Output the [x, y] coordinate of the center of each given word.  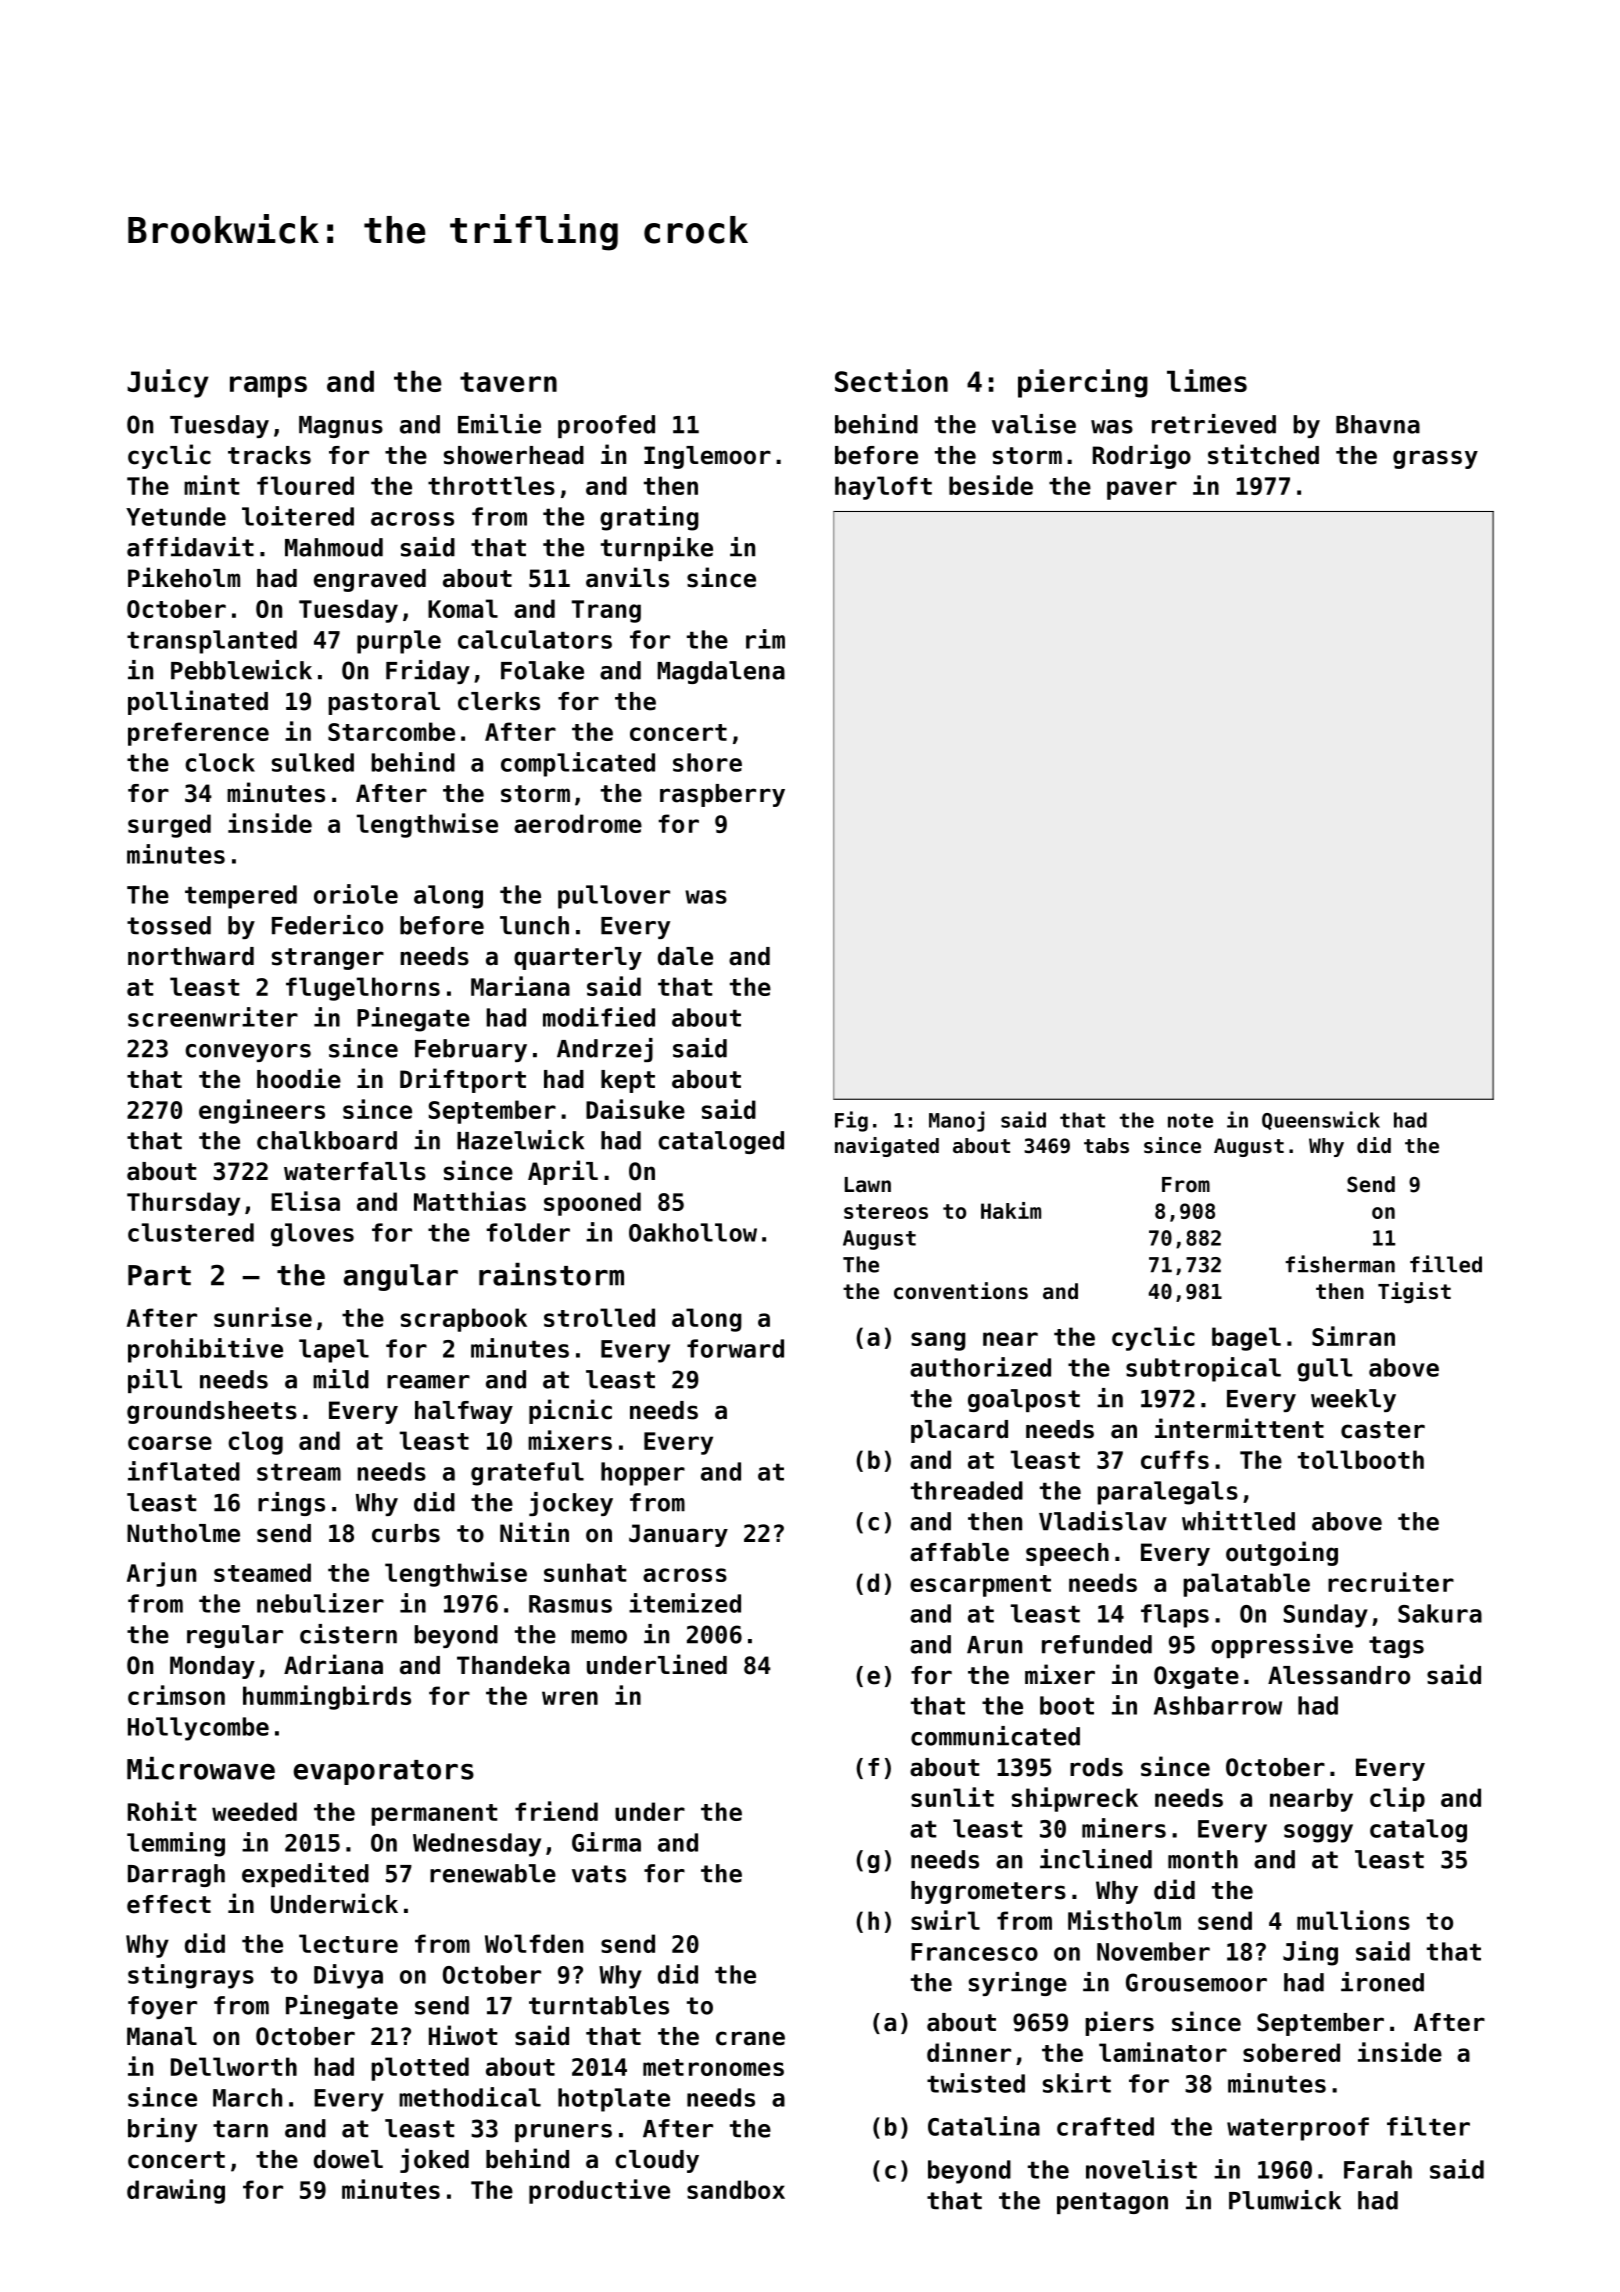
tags [1396, 1647]
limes [1207, 380]
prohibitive [205, 1350]
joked [434, 2160]
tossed [169, 925]
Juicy [168, 383]
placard [959, 1431]
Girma [606, 1842]
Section [891, 380]
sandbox [736, 2189]
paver [1142, 490]
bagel [1246, 1339]
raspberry [722, 795]
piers [1119, 2023]
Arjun [161, 1574]
